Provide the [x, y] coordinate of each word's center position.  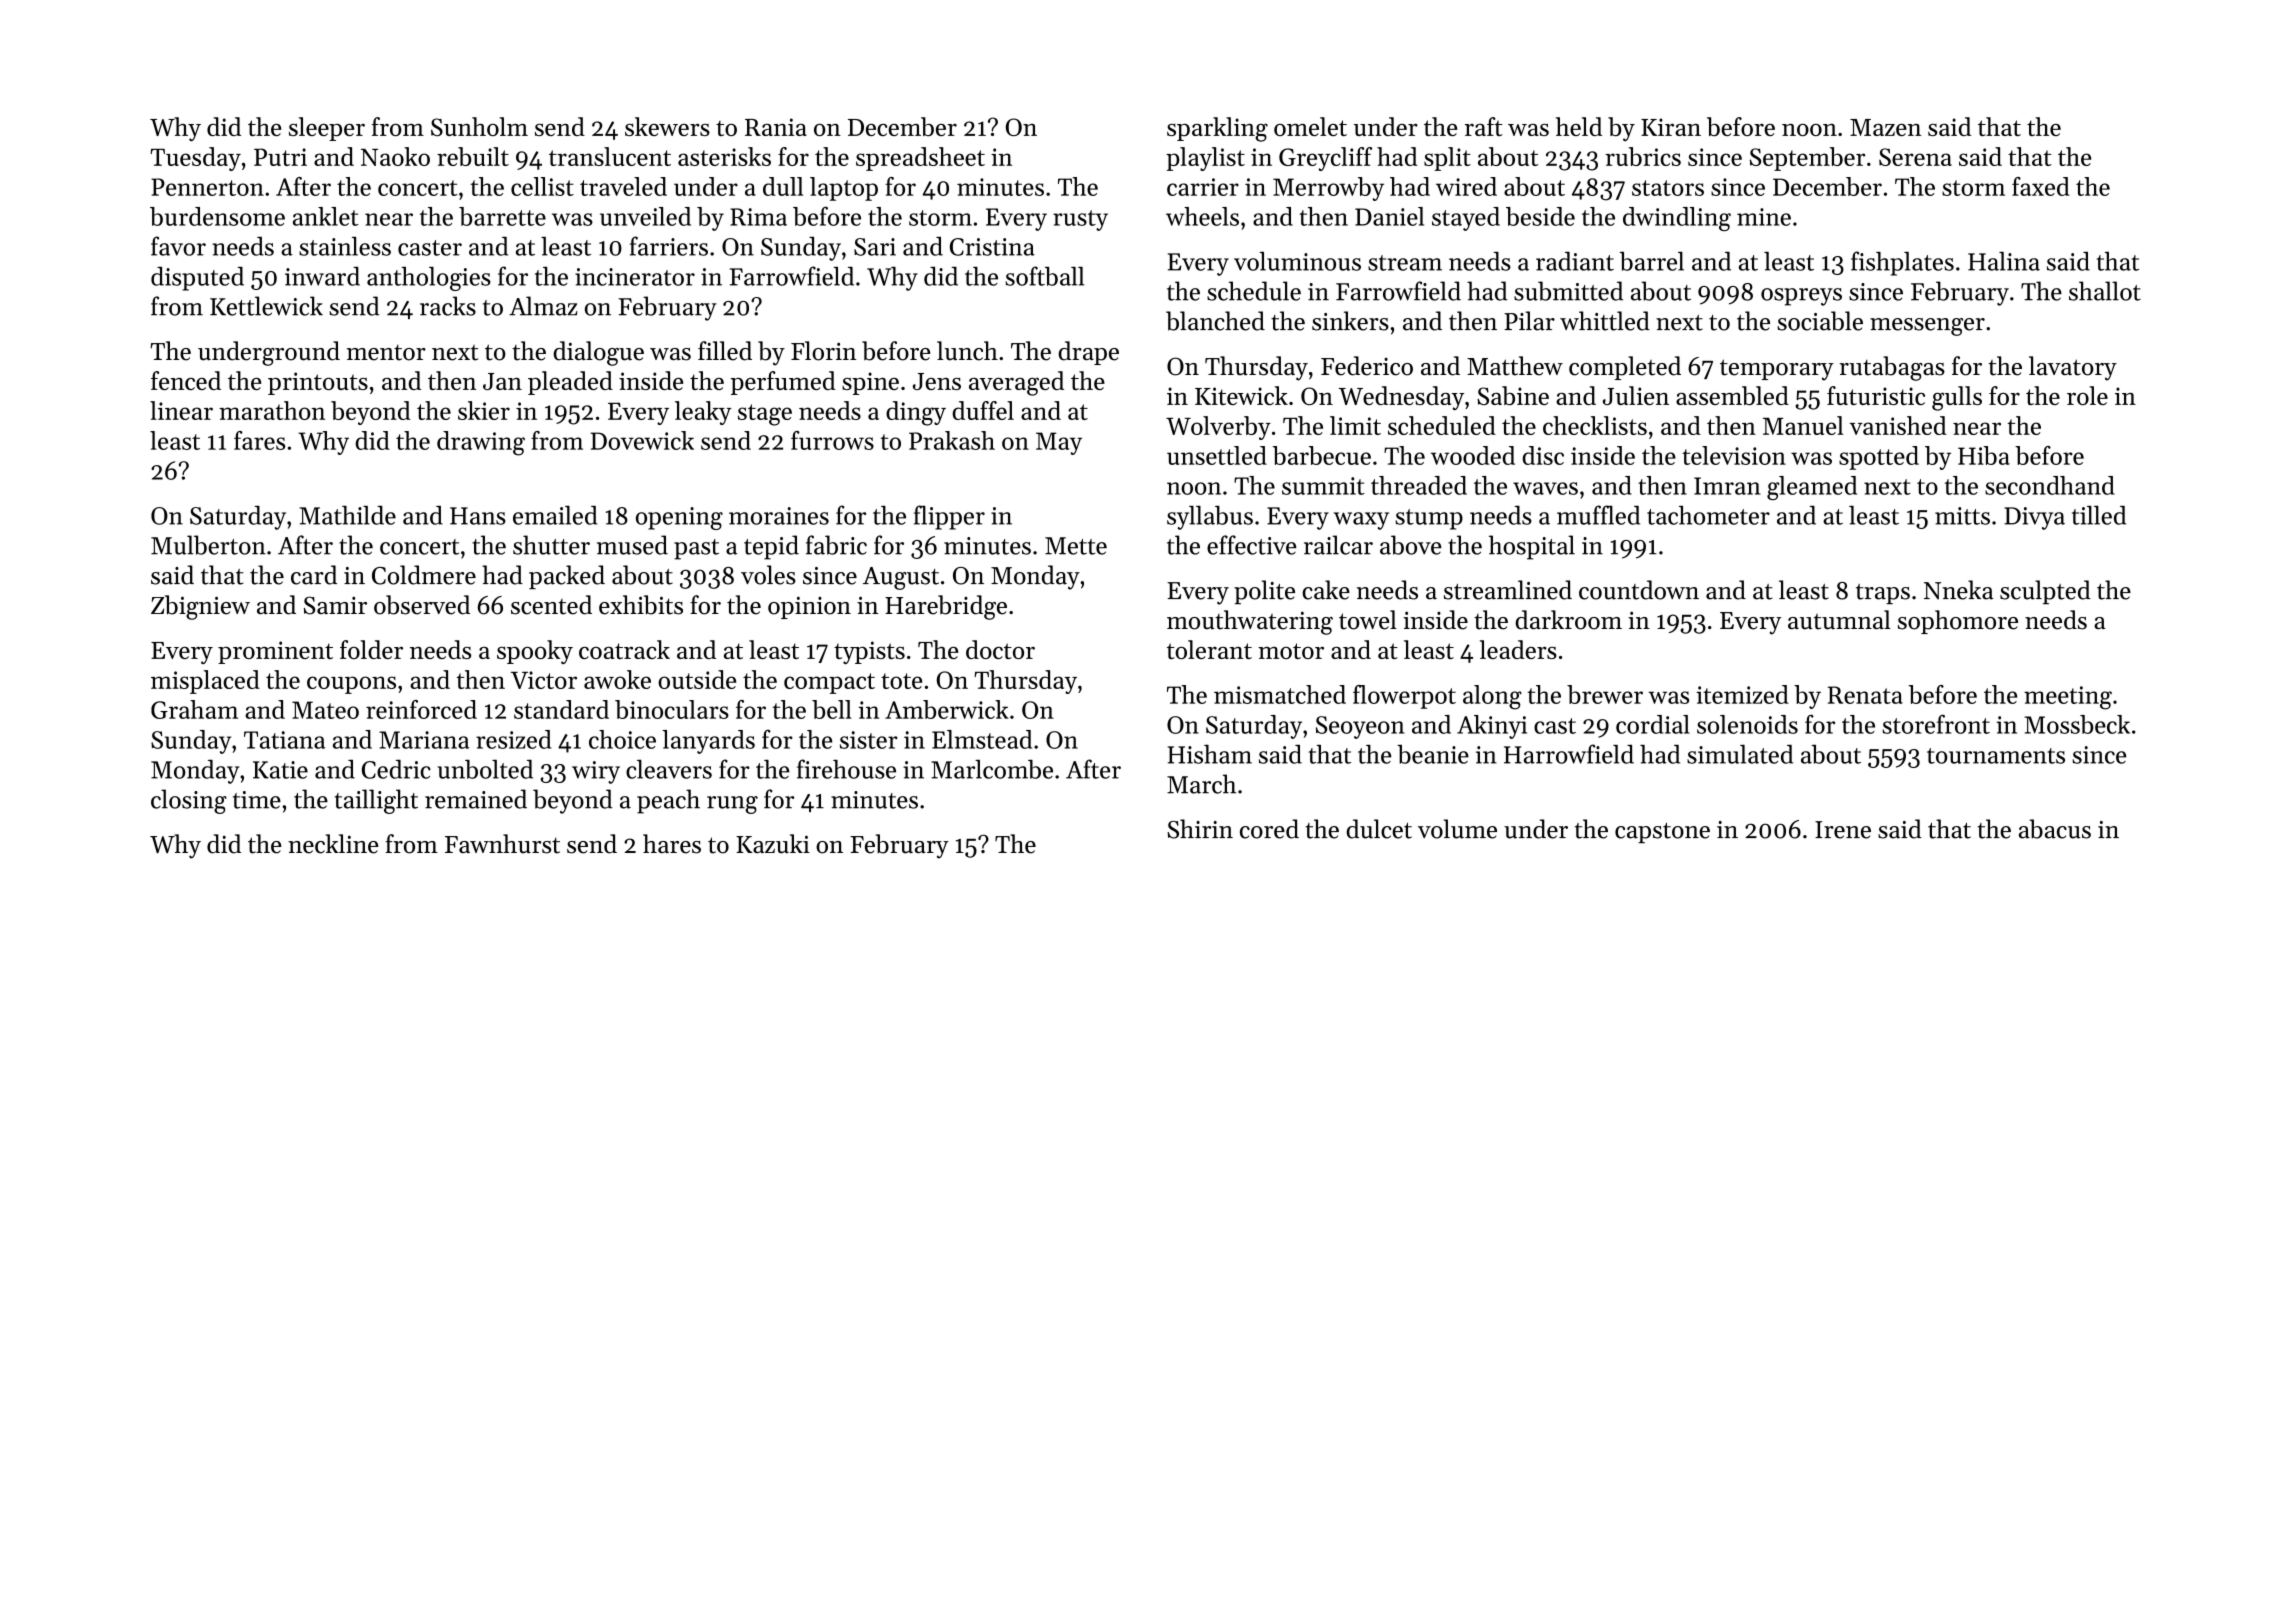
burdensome [217, 216]
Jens [937, 381]
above [1411, 545]
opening [679, 518]
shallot [2105, 291]
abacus [2055, 829]
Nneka [1958, 590]
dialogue [598, 353]
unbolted [485, 769]
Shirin [1200, 829]
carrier [1203, 187]
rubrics [1643, 156]
